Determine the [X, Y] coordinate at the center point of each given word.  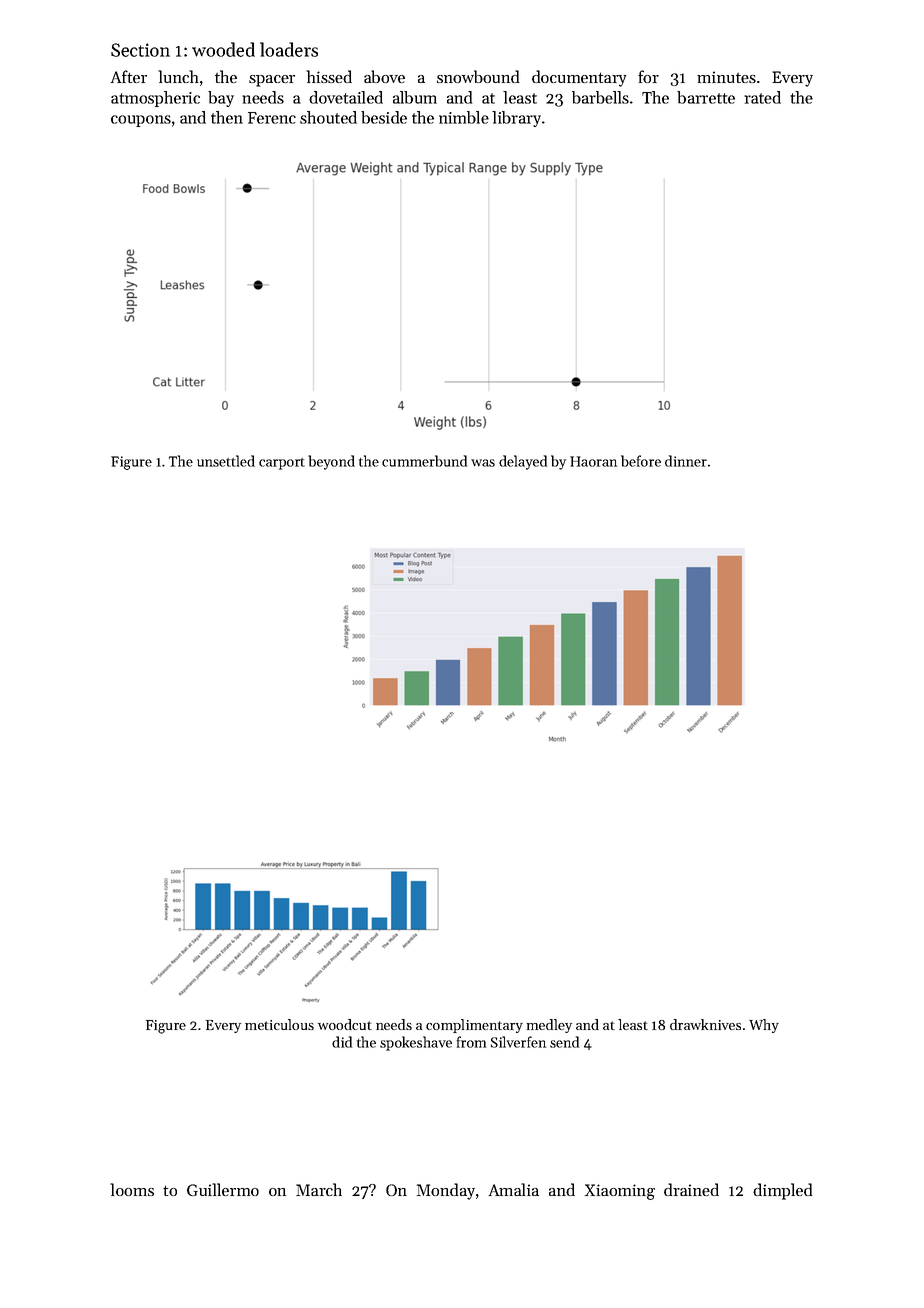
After [129, 76]
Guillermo [223, 1189]
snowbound [478, 76]
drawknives [705, 1024]
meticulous [279, 1024]
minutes [726, 77]
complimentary [474, 1026]
